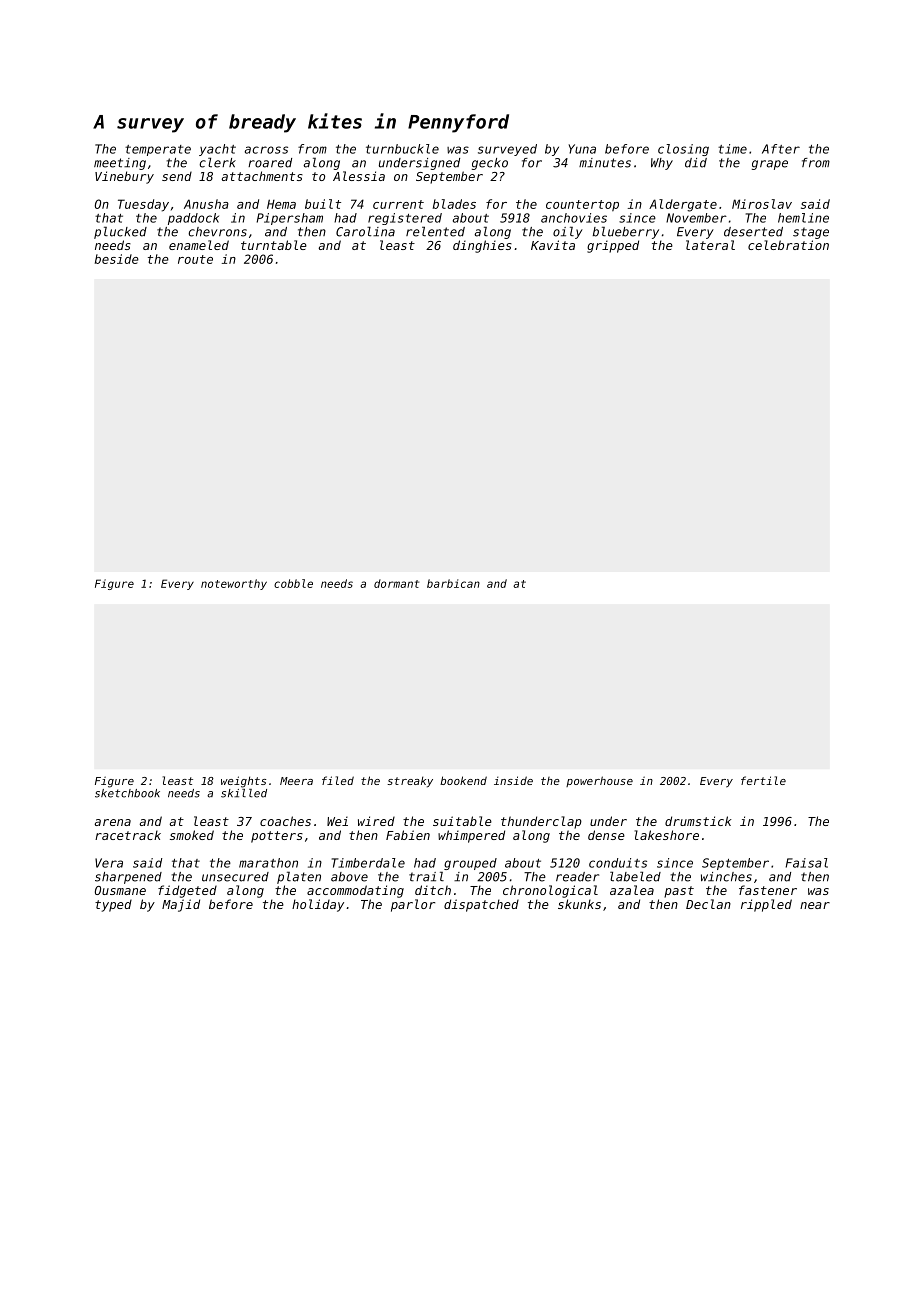  I want to click on skilled, so click(244, 793).
